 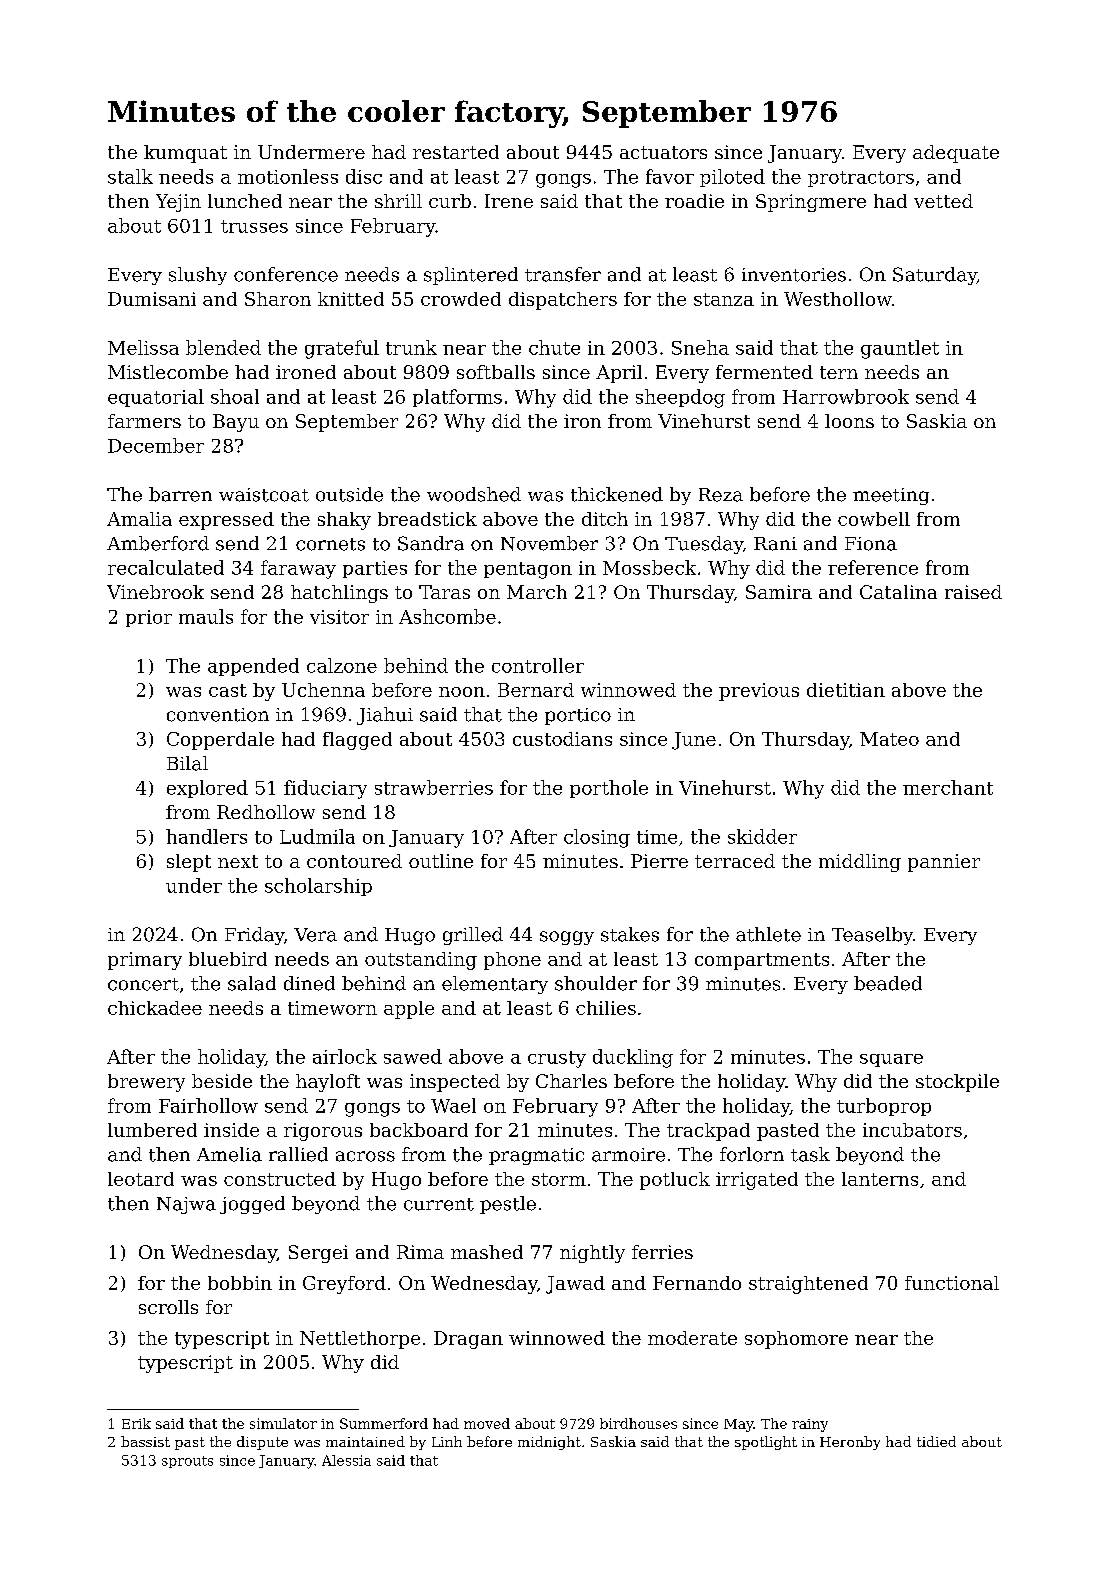 I want to click on thickened, so click(x=617, y=494).
